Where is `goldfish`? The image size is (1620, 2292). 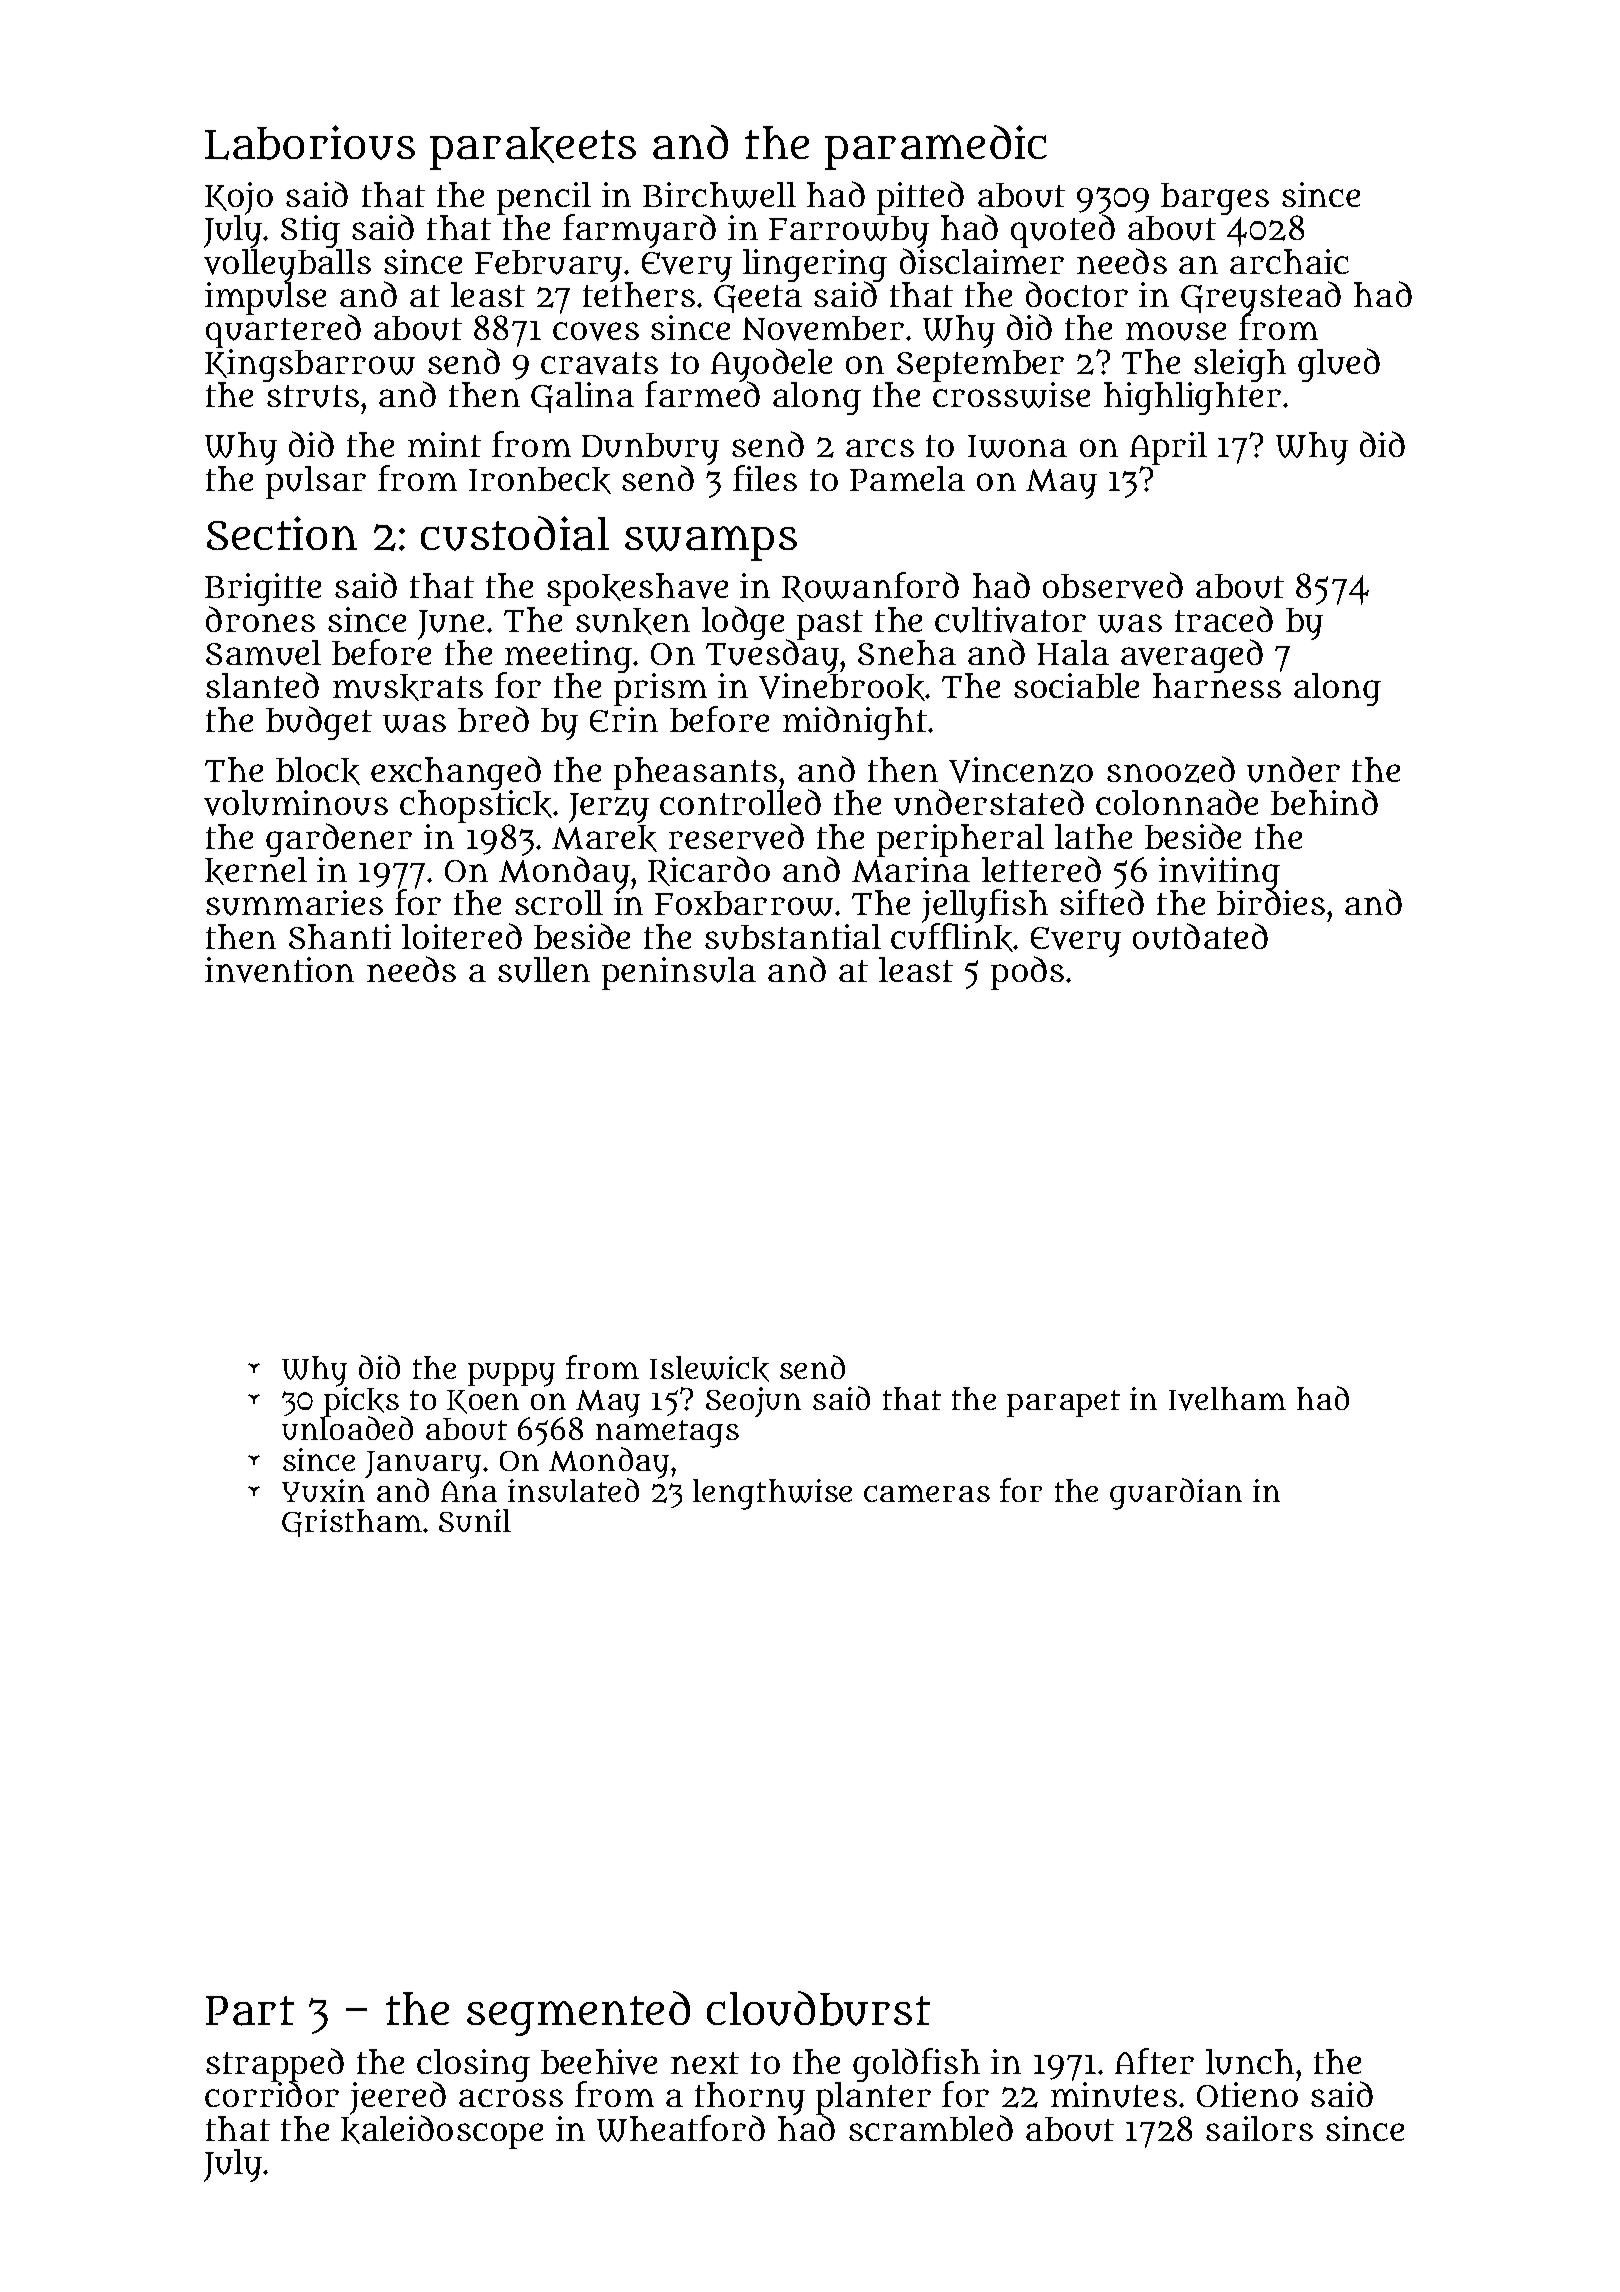 goldfish is located at coordinates (916, 2065).
